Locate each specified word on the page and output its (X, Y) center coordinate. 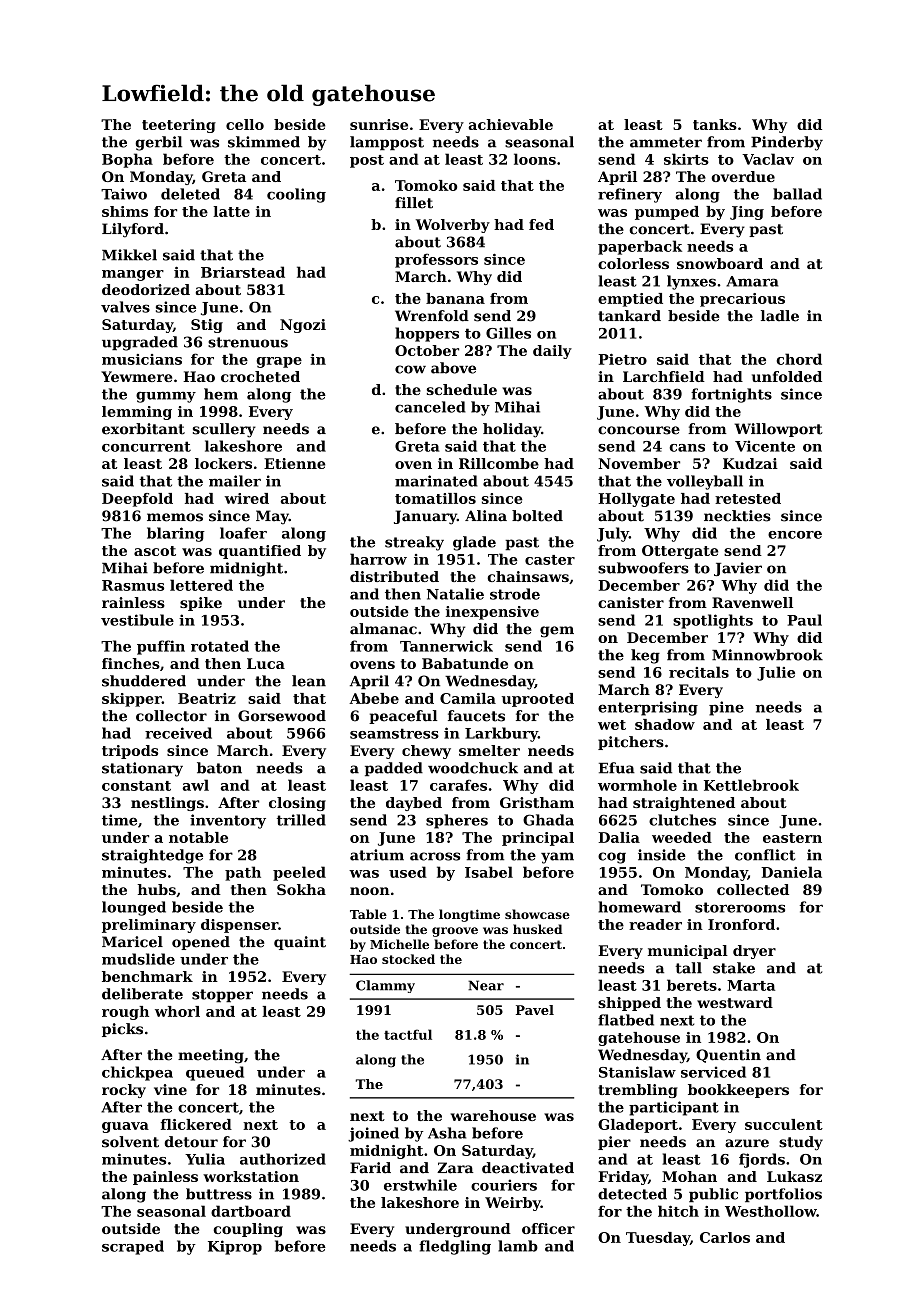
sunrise (379, 124)
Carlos (725, 1237)
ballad (797, 194)
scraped (133, 1247)
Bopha (127, 160)
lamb (518, 1246)
